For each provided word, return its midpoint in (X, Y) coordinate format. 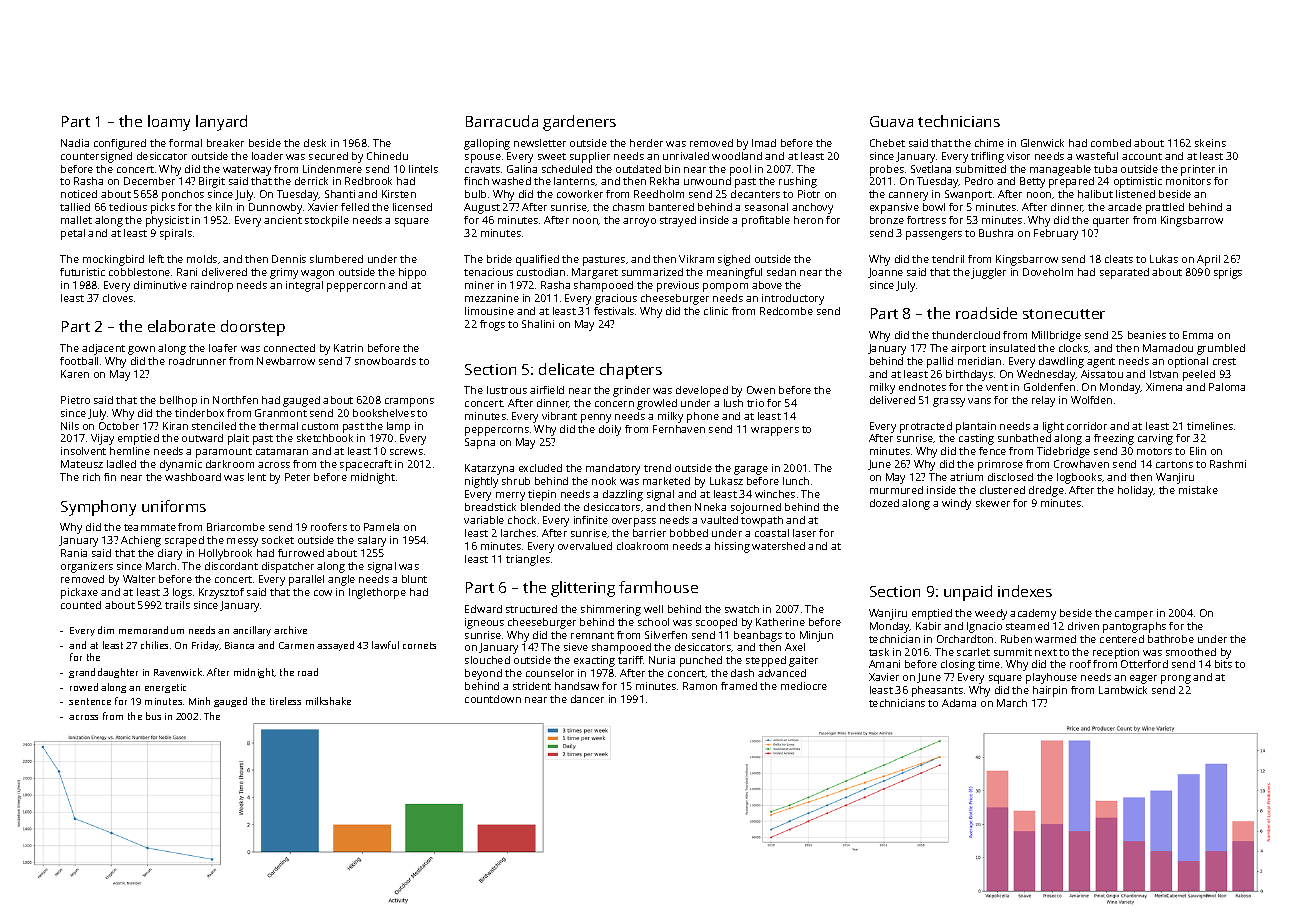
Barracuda (502, 121)
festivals (614, 311)
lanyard (221, 123)
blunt (414, 579)
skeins (1210, 143)
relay (1043, 401)
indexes (1025, 591)
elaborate (181, 326)
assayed (335, 646)
